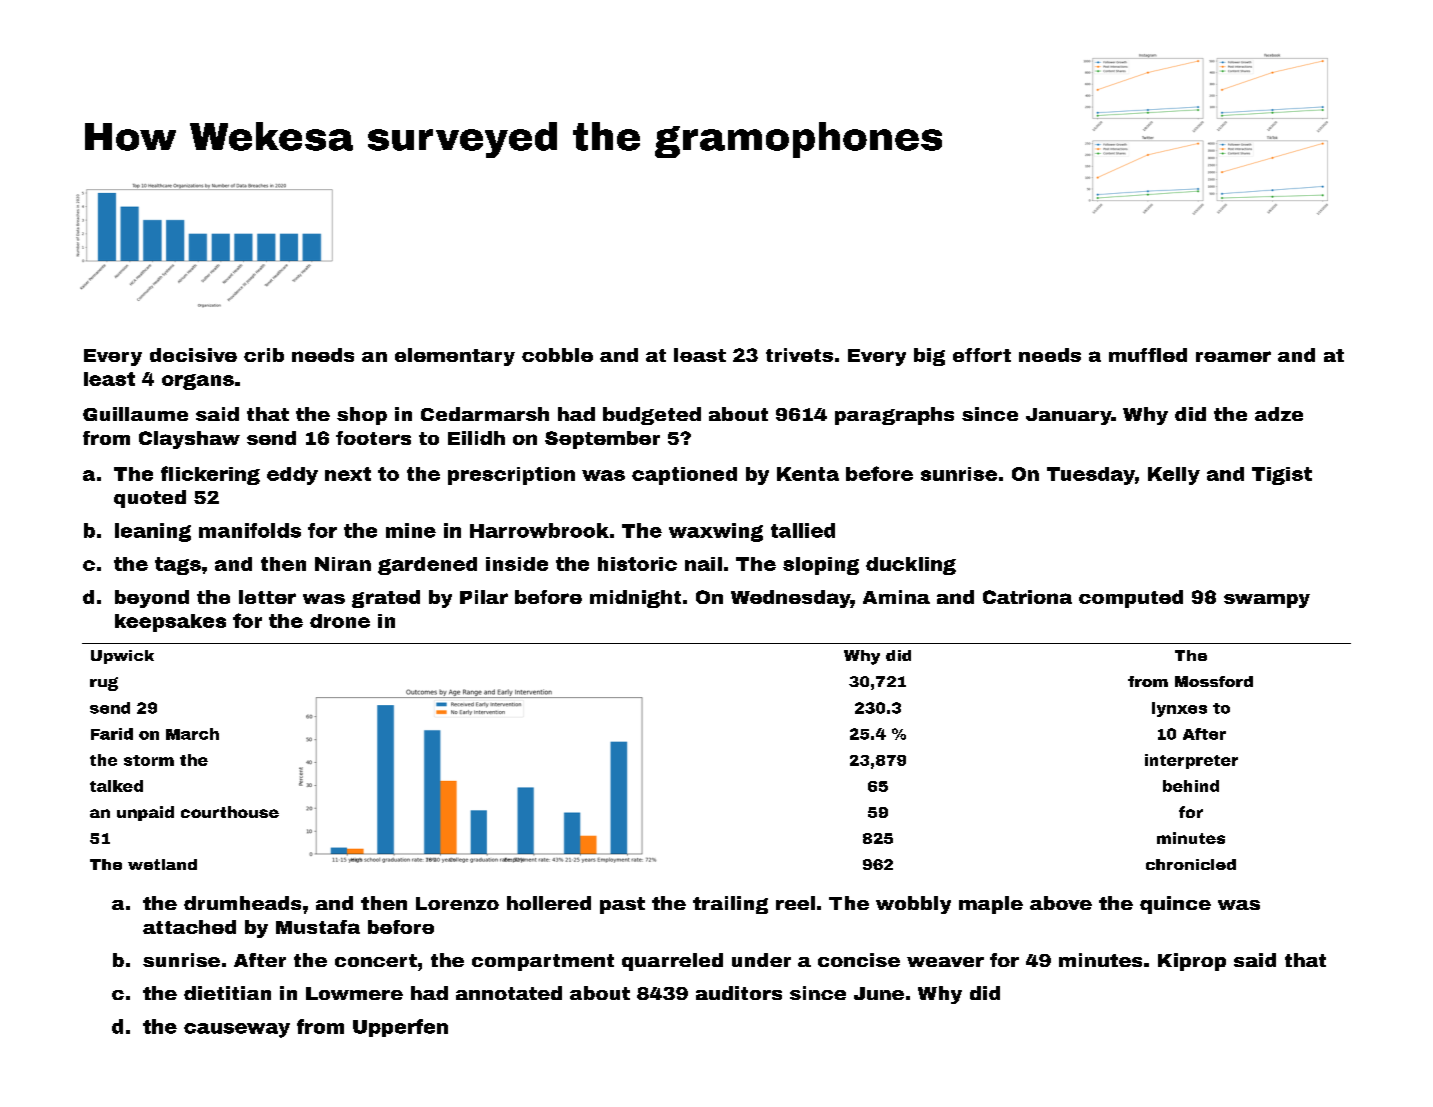  What do you see at coordinates (112, 734) in the screenshot?
I see `Farid` at bounding box center [112, 734].
